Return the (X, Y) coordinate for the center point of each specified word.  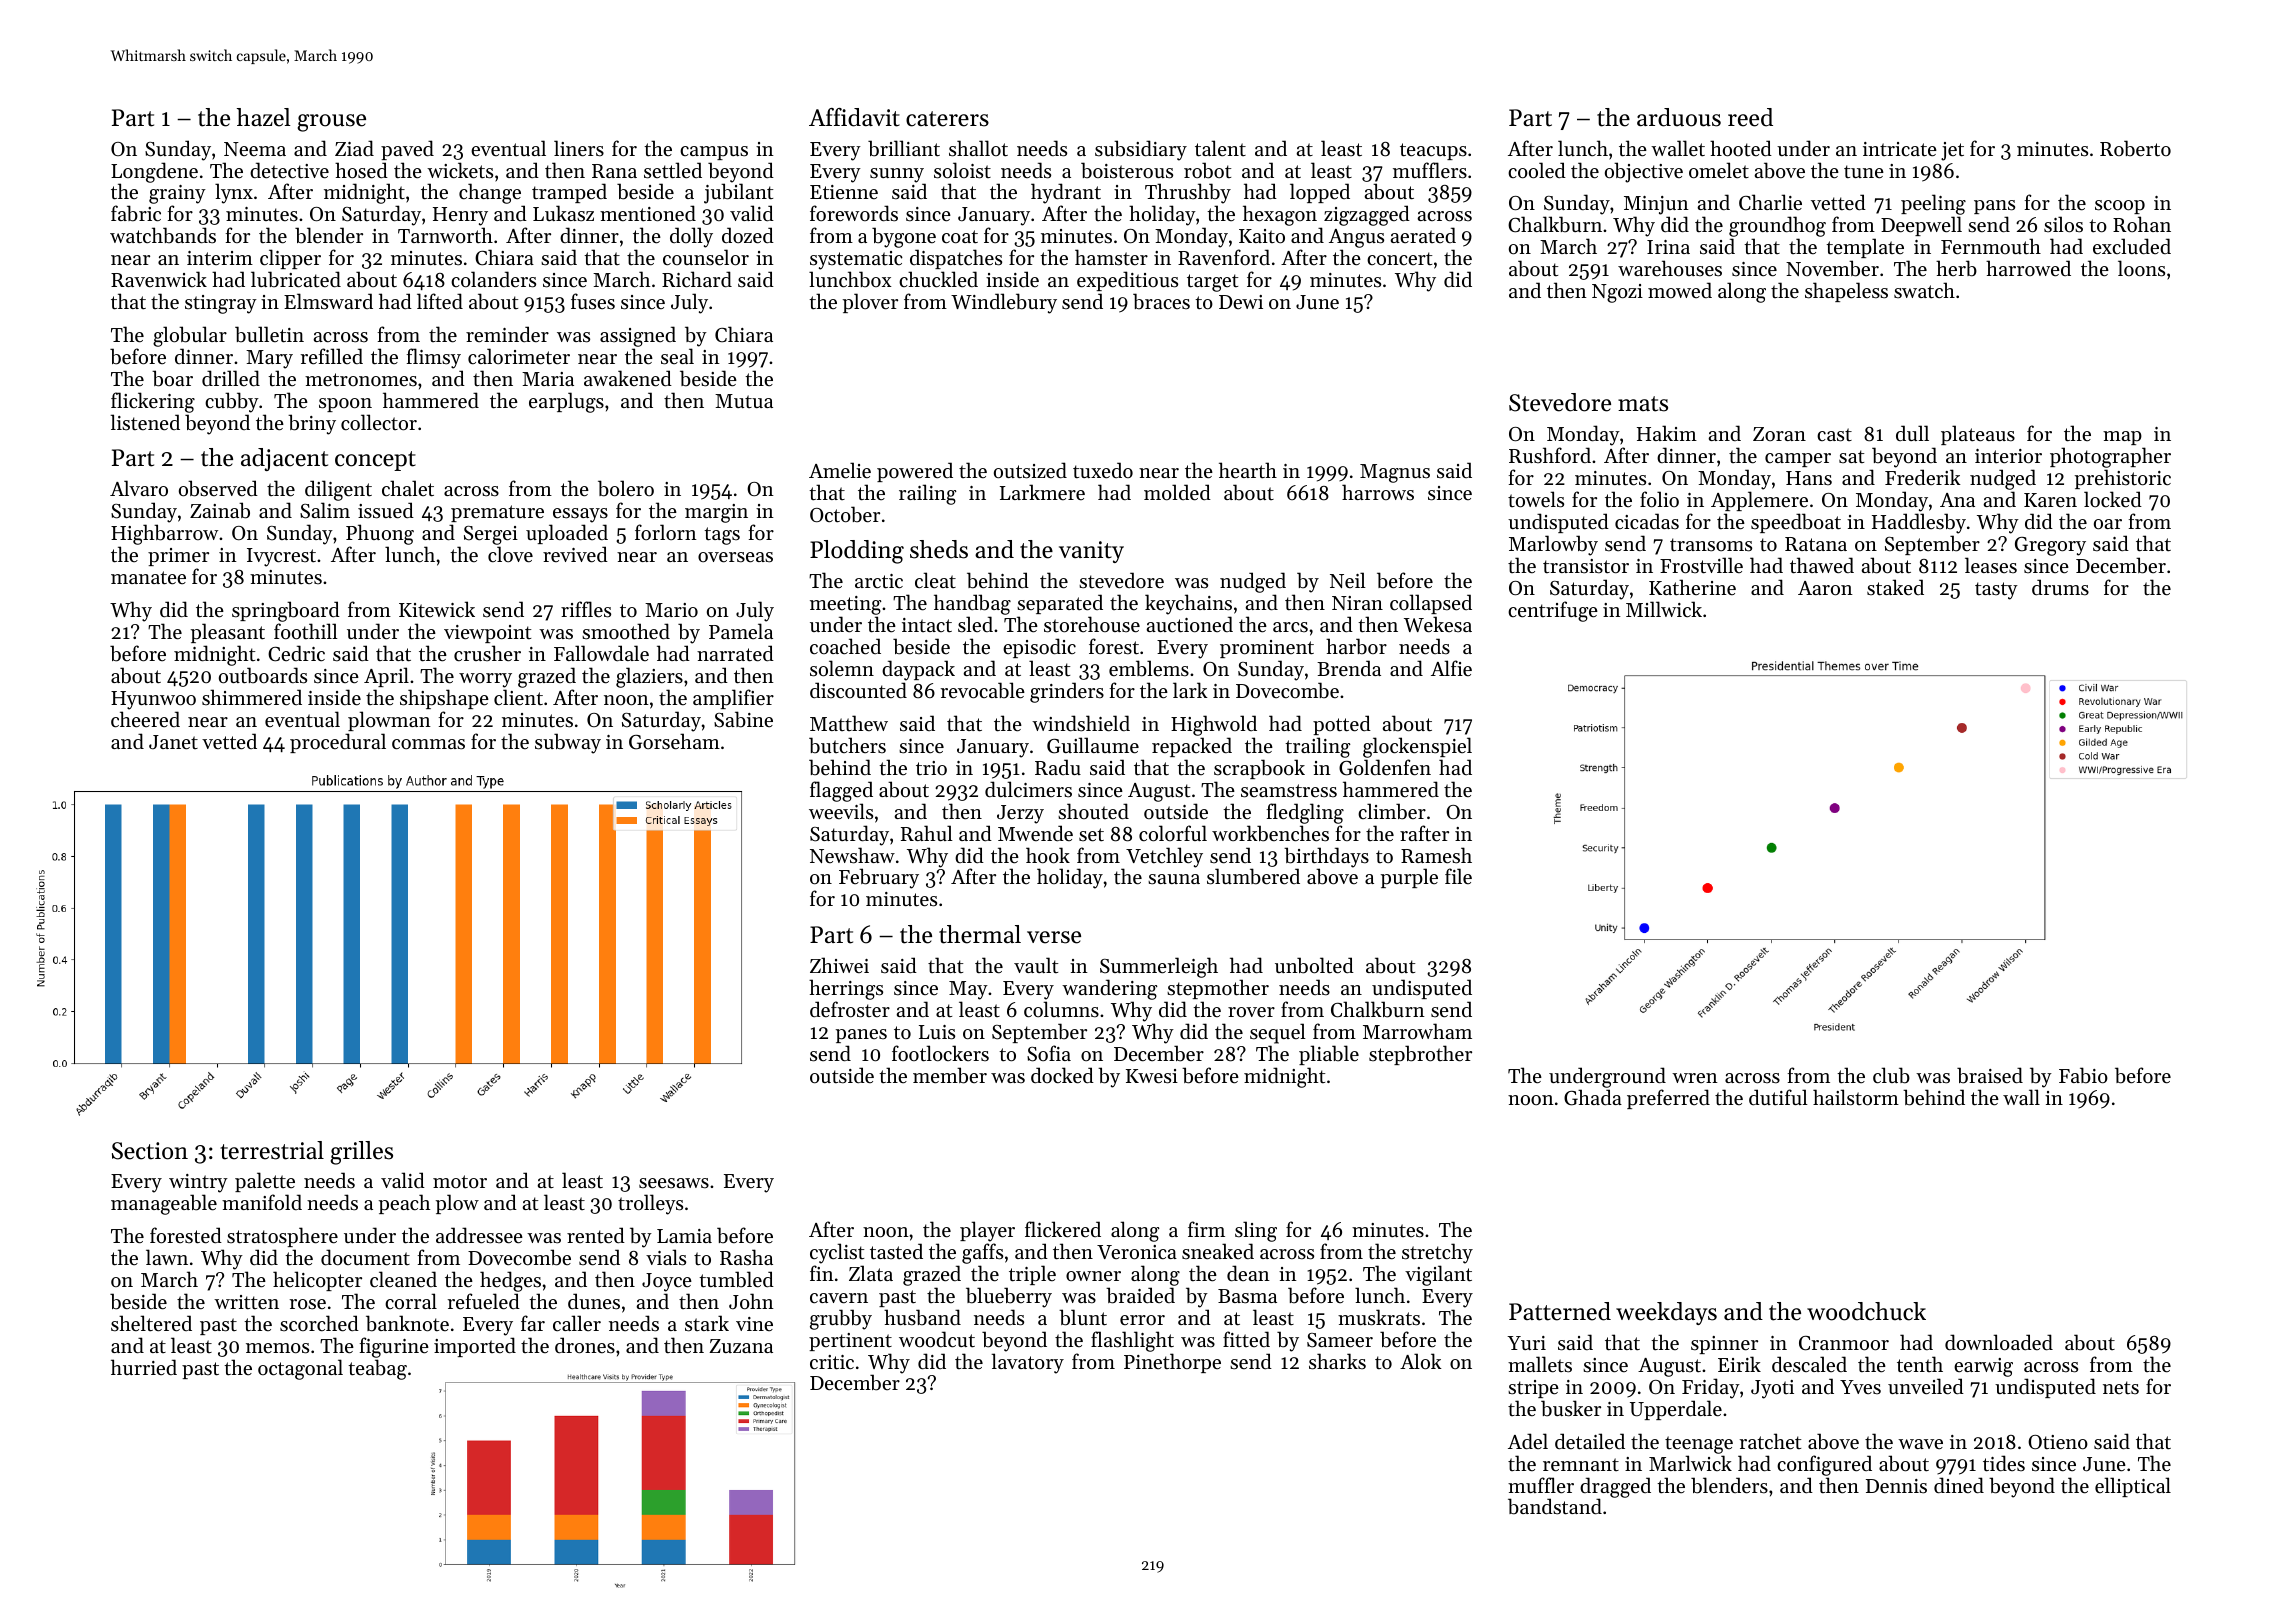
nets (2121, 1387)
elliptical (2133, 1487)
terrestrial (272, 1150)
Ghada (1593, 1097)
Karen (2050, 500)
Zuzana (741, 1346)
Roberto (2135, 148)
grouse (331, 123)
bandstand (1555, 1506)
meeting (845, 605)
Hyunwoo (153, 700)
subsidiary (1141, 150)
